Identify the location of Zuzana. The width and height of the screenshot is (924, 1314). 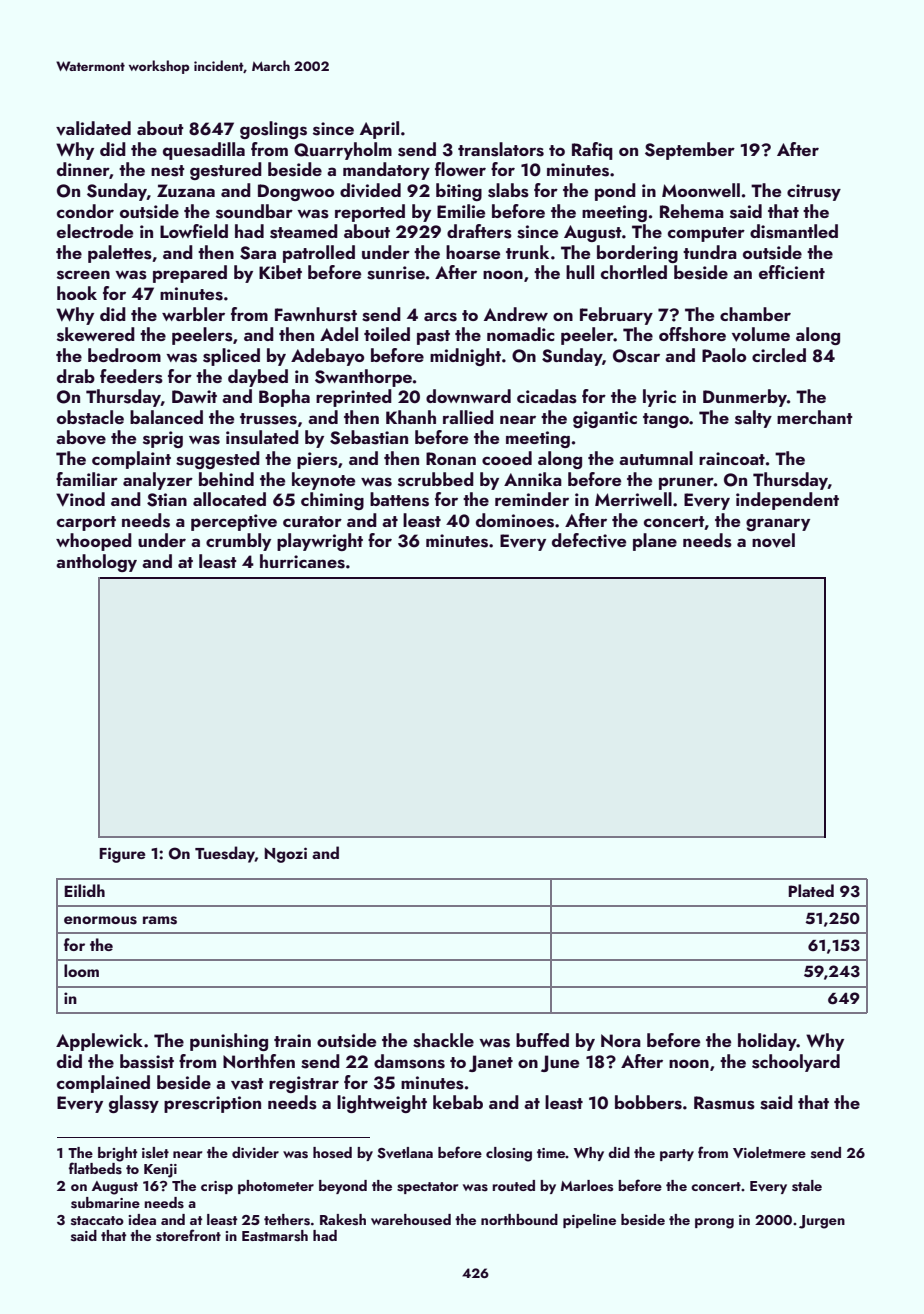
(186, 190).
